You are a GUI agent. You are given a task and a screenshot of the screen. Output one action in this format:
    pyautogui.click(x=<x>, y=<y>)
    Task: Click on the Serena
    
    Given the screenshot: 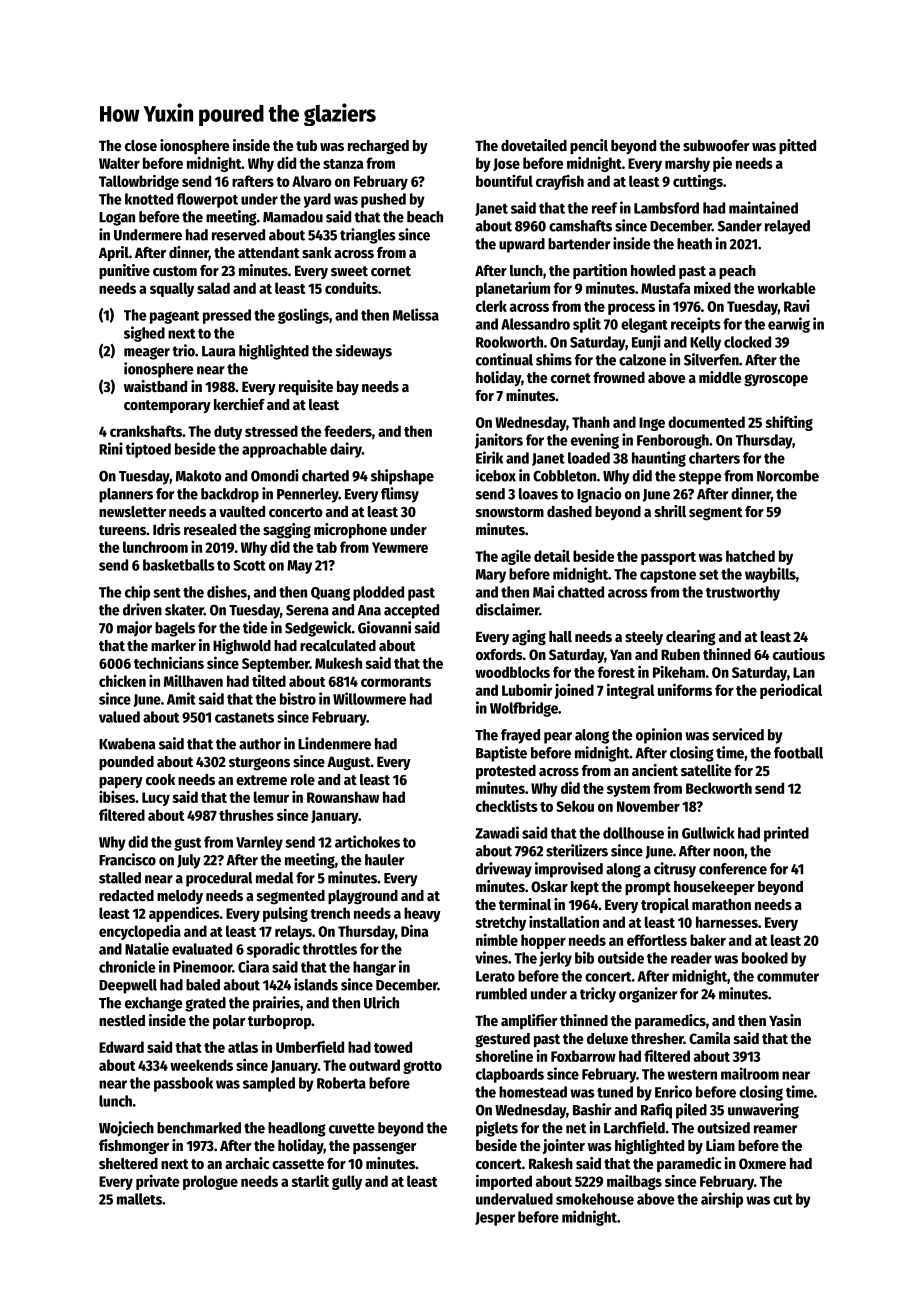 What is the action you would take?
    pyautogui.click(x=307, y=610)
